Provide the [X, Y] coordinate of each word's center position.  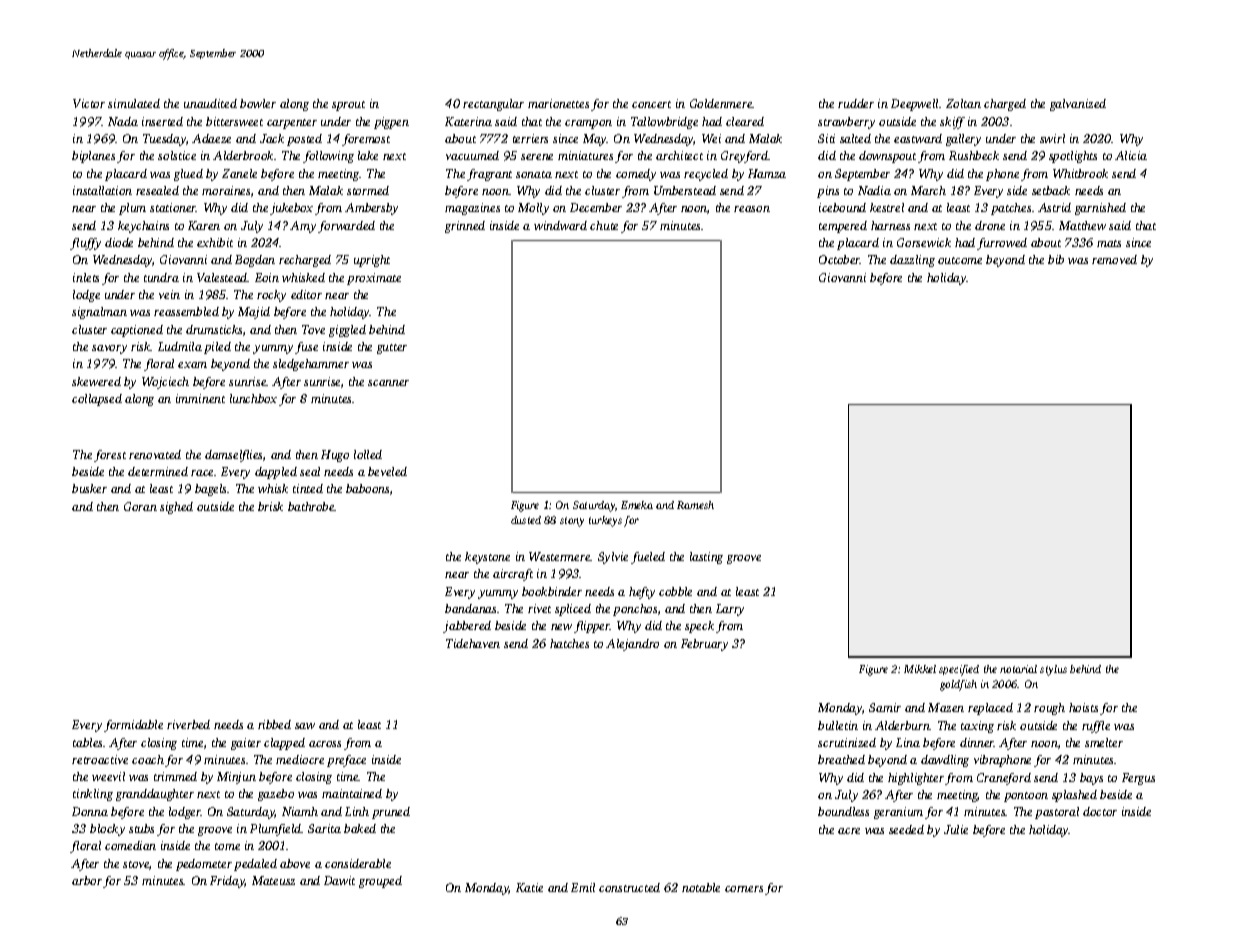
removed [1114, 259]
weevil [108, 776]
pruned [391, 813]
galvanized [1078, 105]
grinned [465, 227]
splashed [1074, 796]
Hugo [335, 456]
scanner [388, 383]
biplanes [93, 157]
